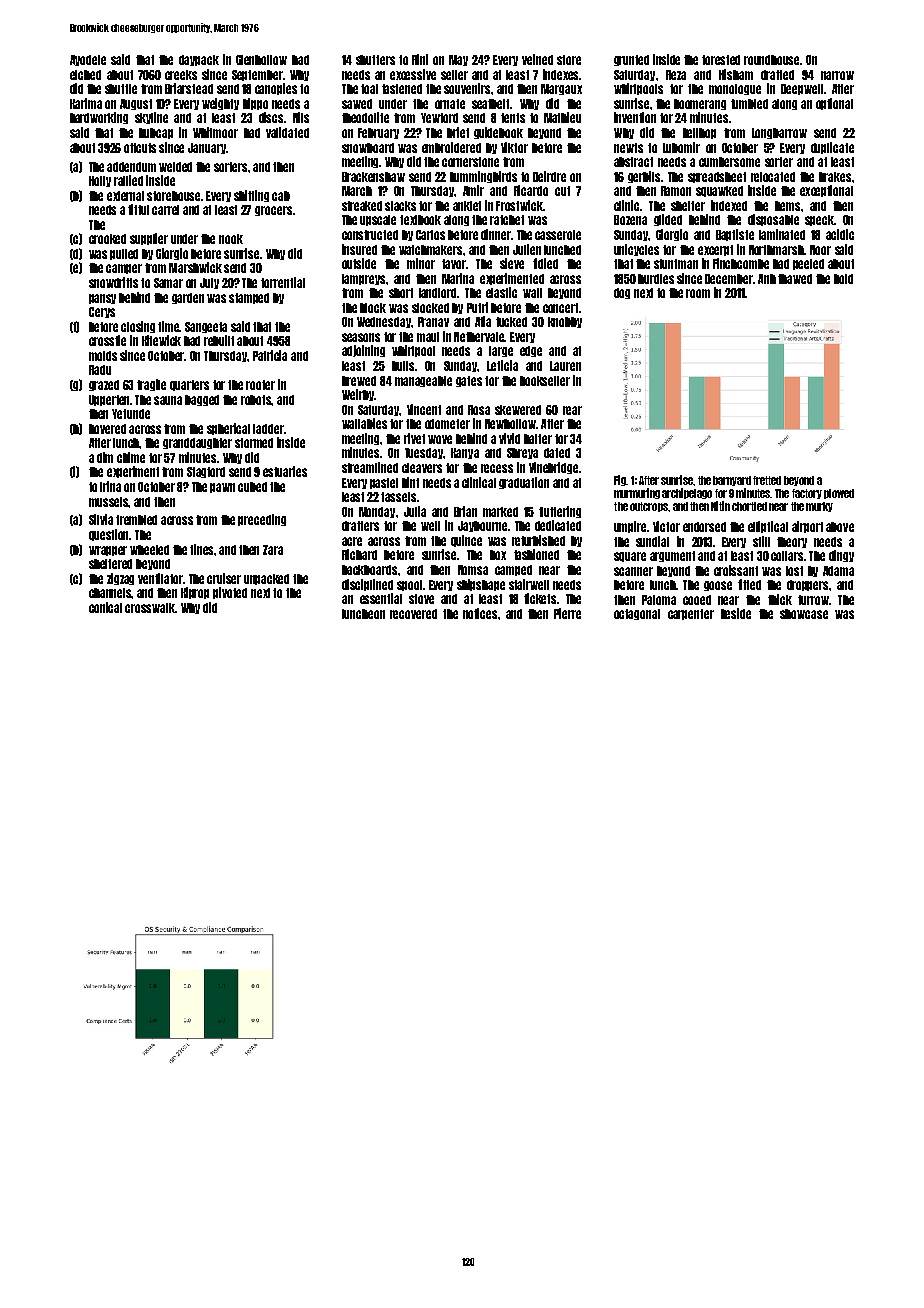 This page has width=924, height=1308. What do you see at coordinates (715, 250) in the page?
I see `excerpt` at bounding box center [715, 250].
